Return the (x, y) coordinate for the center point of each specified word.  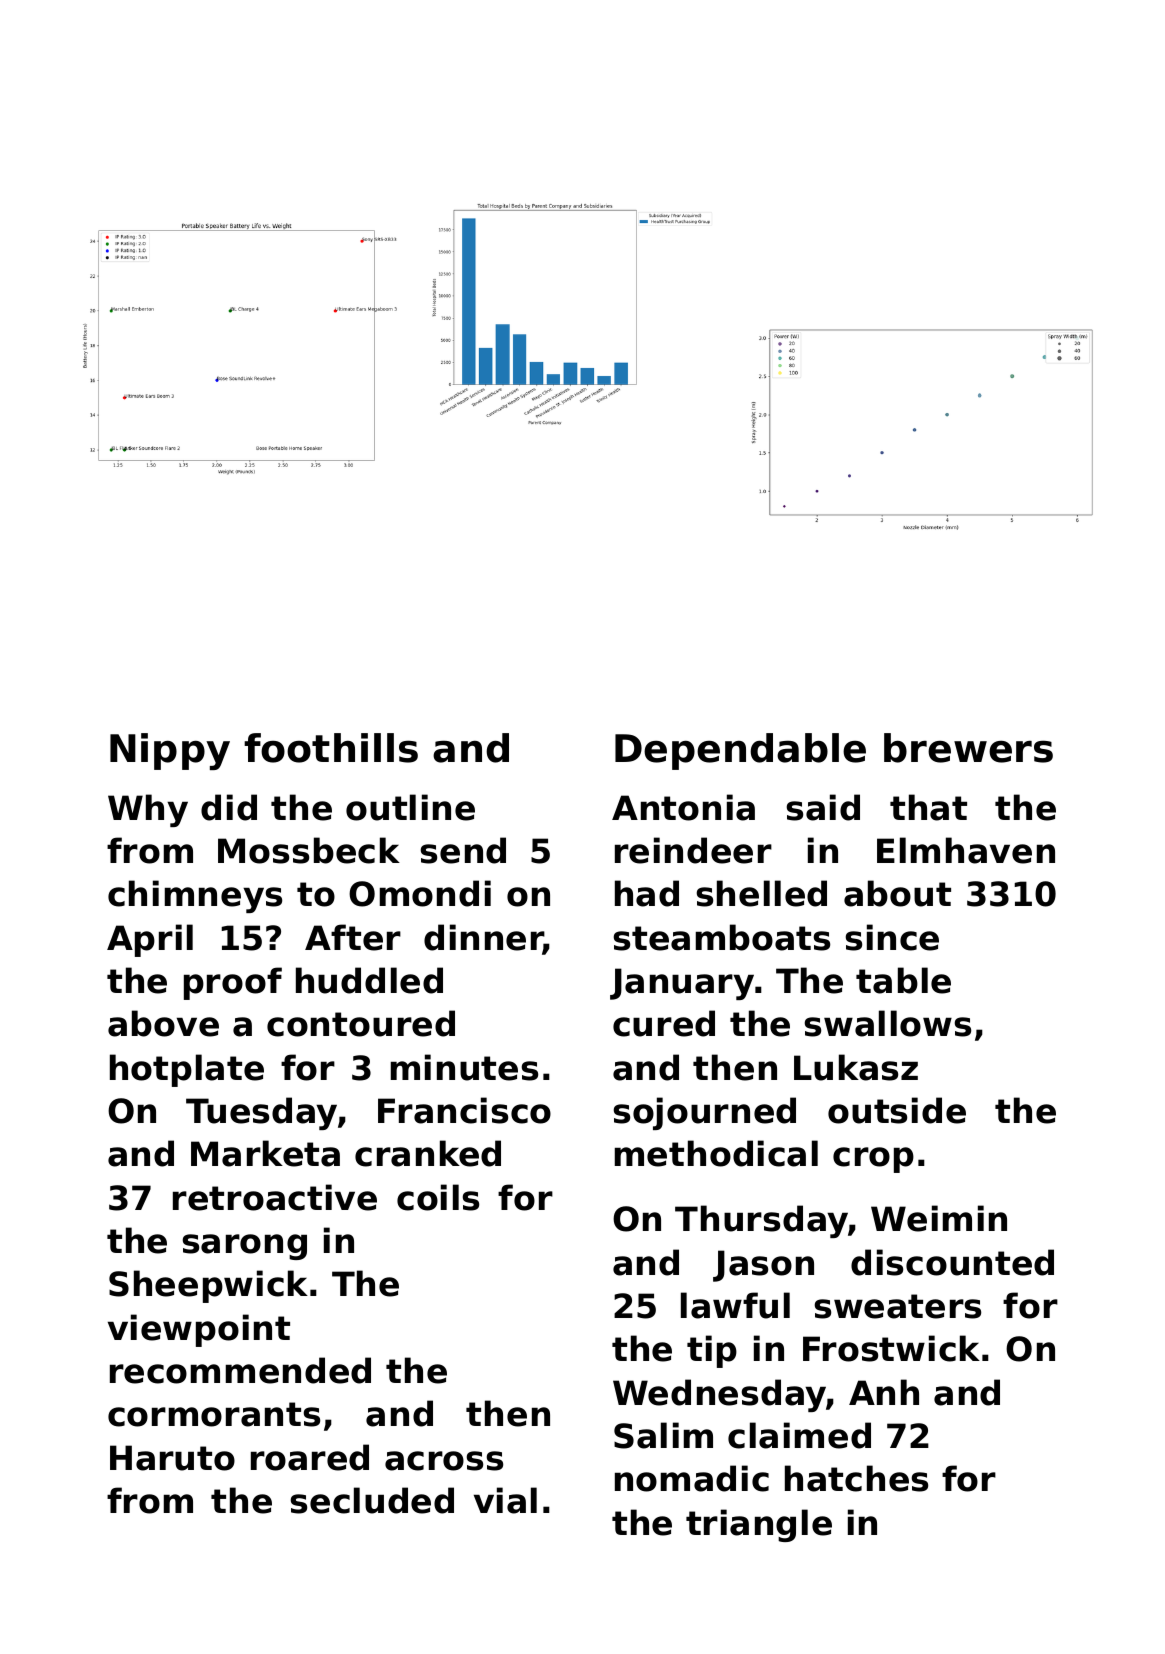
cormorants (214, 1414)
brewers (968, 748)
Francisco (464, 1110)
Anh (884, 1392)
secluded (372, 1500)
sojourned (705, 1113)
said (823, 807)
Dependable (740, 751)
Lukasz (856, 1067)
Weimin (939, 1218)
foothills (331, 748)
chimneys (195, 896)
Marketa (265, 1153)
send (463, 850)
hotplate (187, 1070)
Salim (663, 1435)
